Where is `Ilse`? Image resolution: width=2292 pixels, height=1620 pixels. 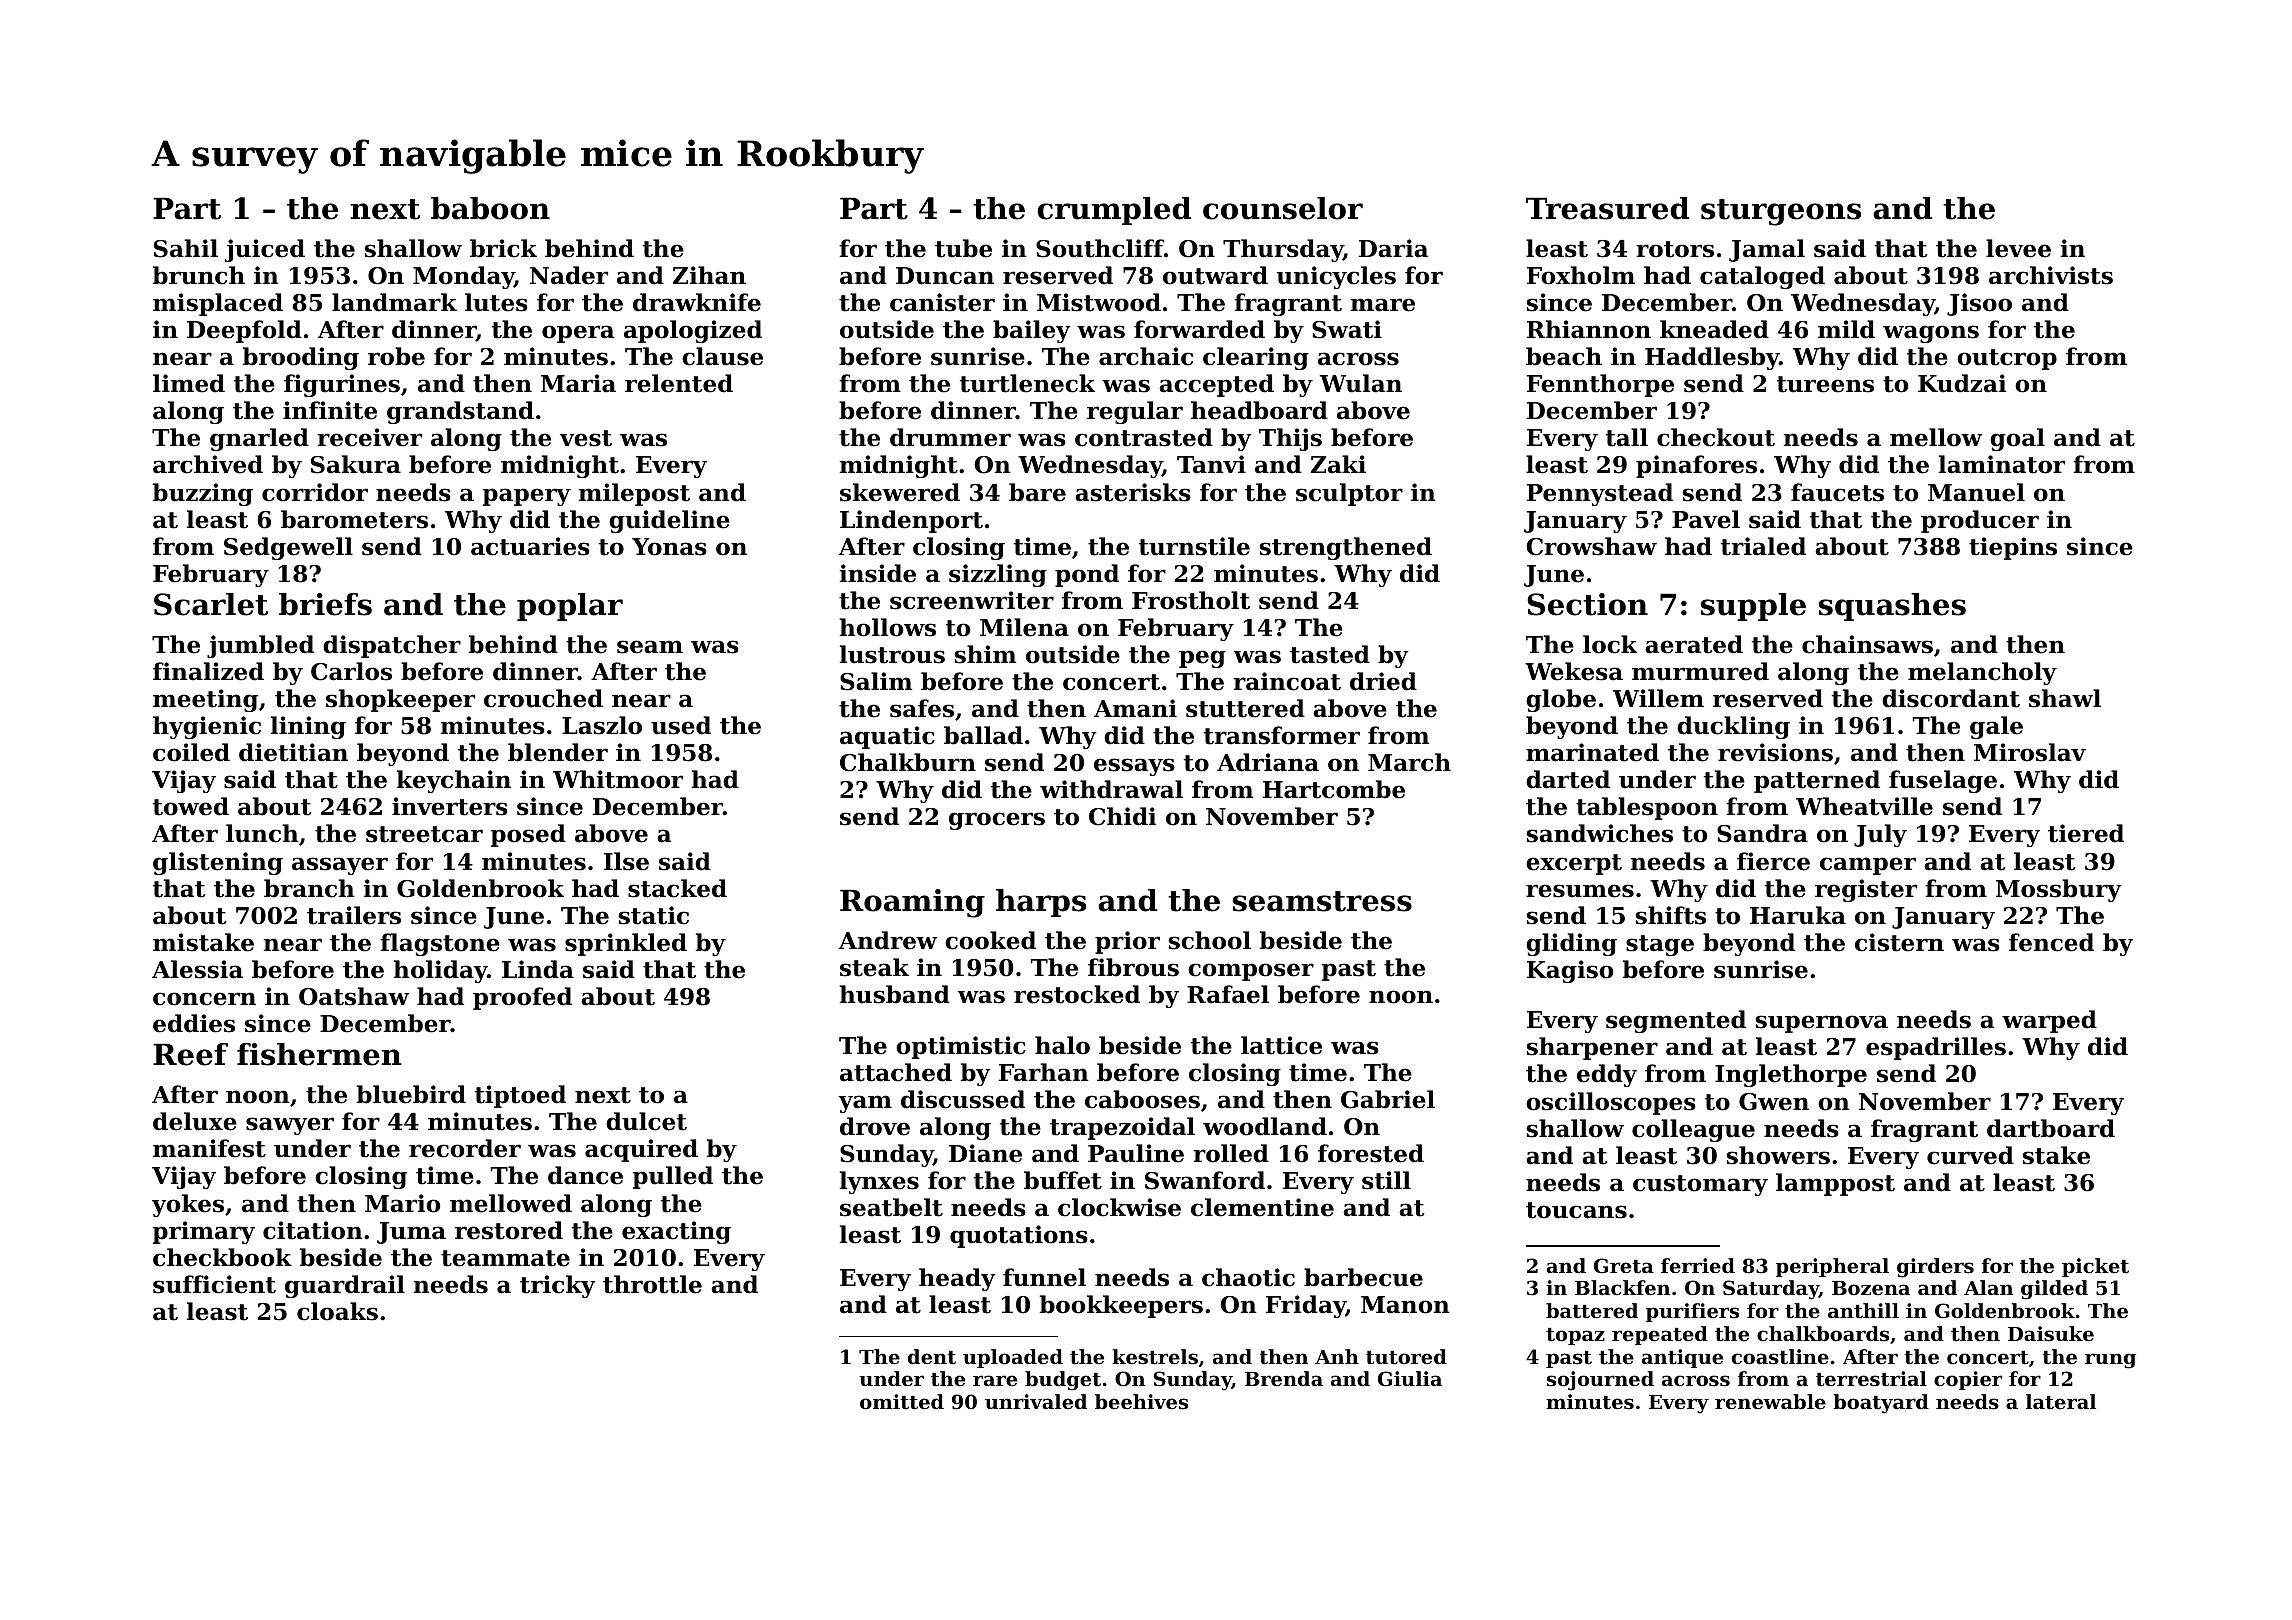 Ilse is located at coordinates (626, 861).
